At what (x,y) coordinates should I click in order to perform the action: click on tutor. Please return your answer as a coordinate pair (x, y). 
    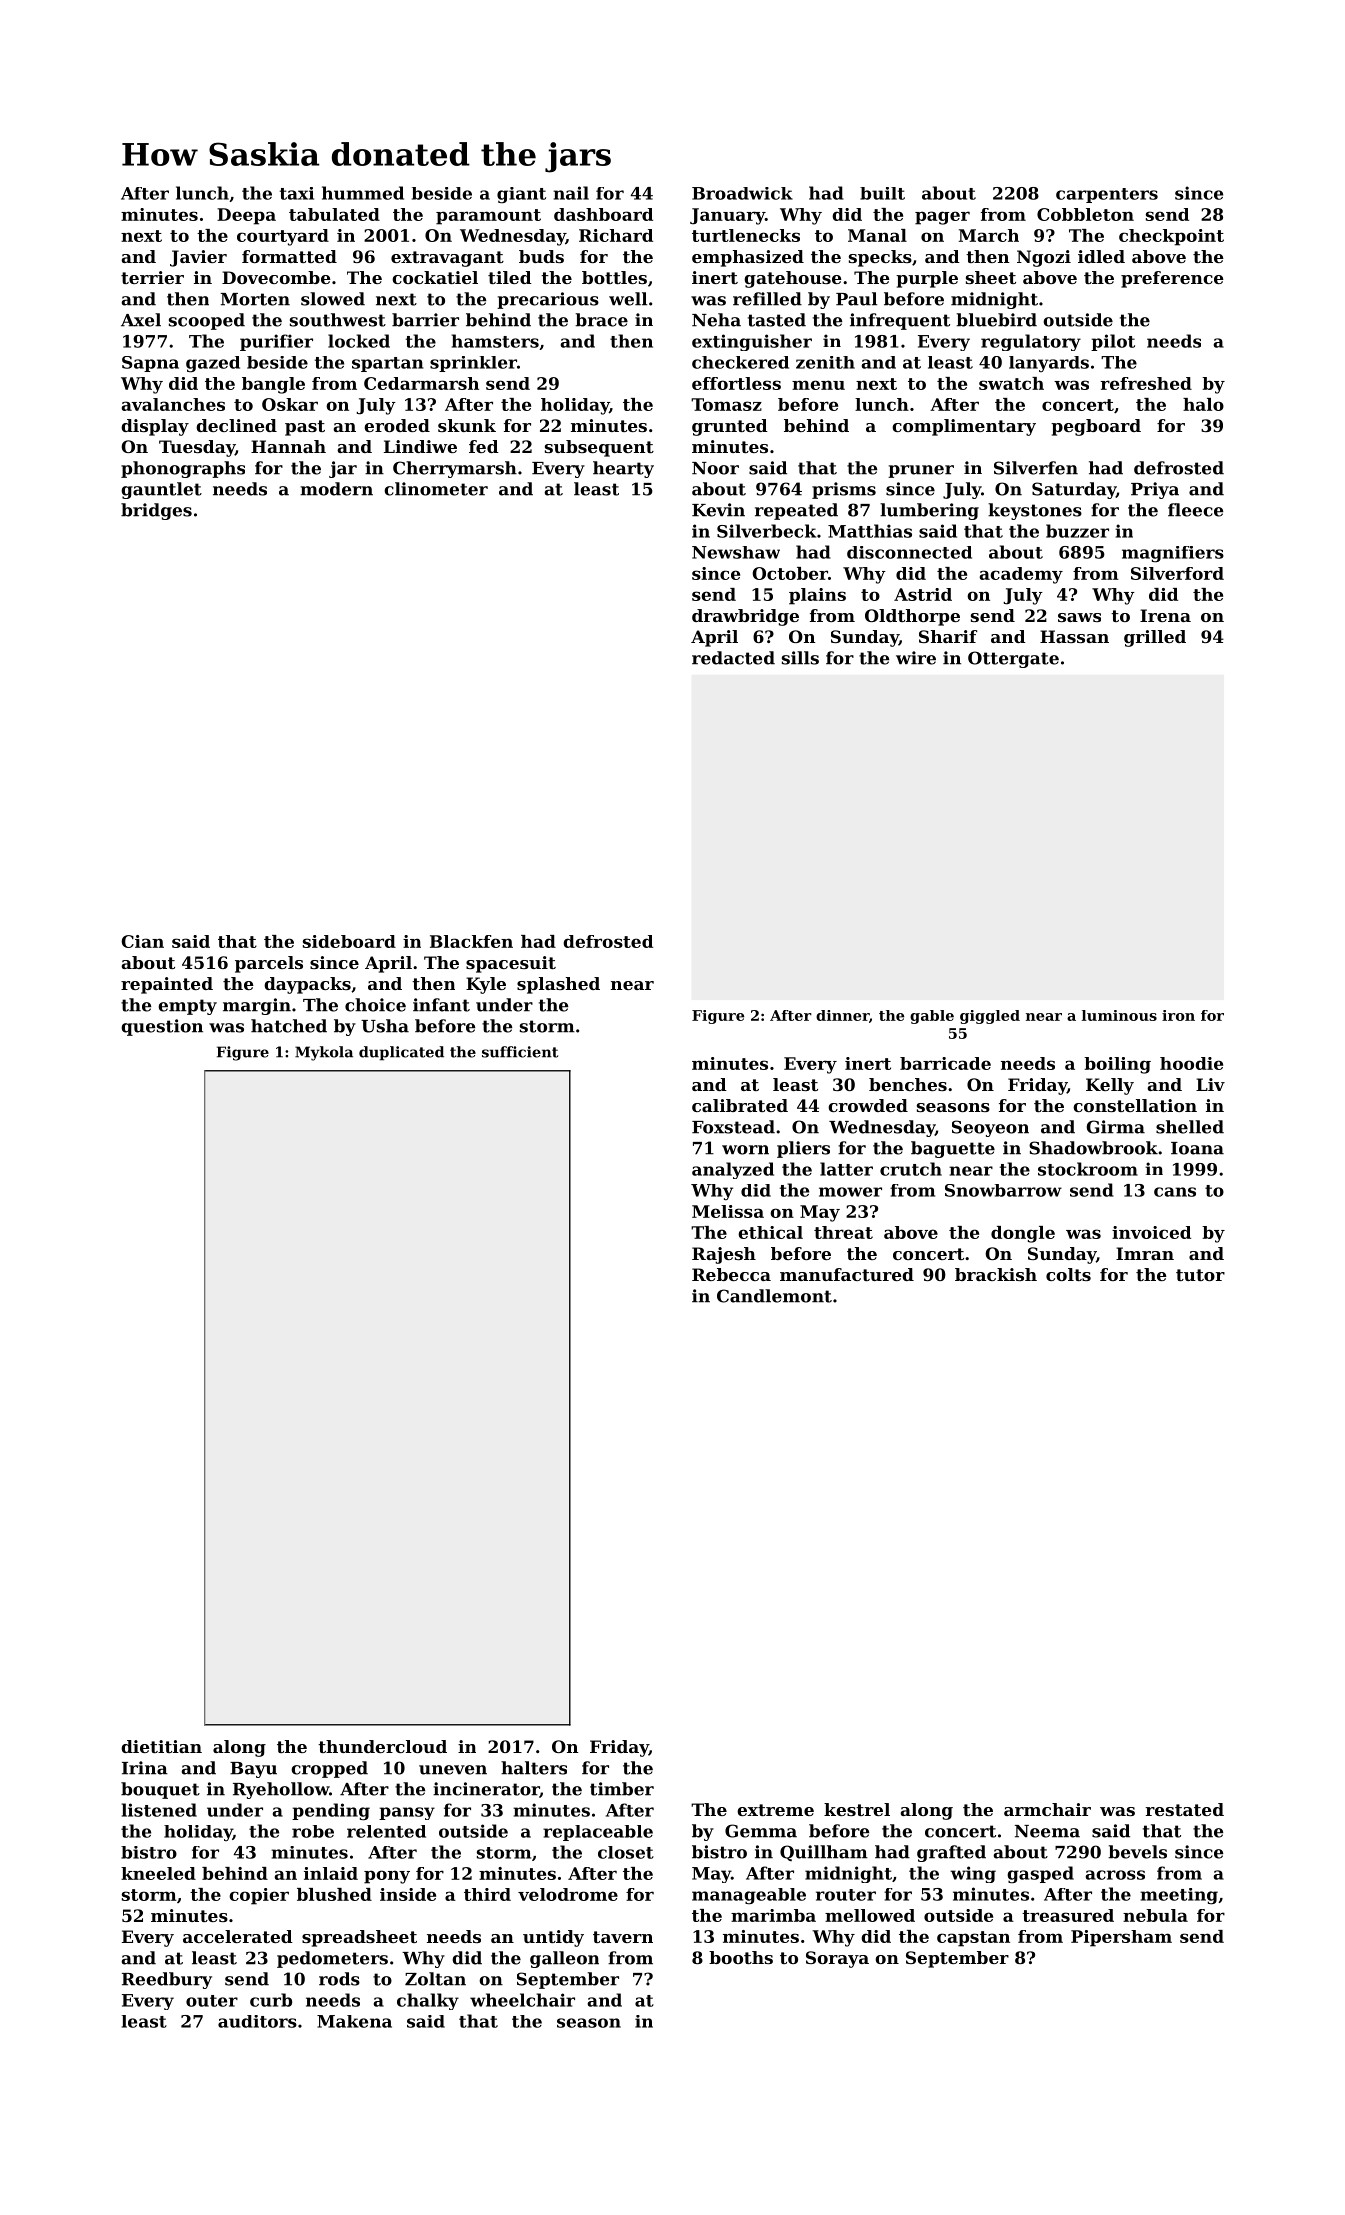
    Looking at the image, I should click on (1200, 1275).
